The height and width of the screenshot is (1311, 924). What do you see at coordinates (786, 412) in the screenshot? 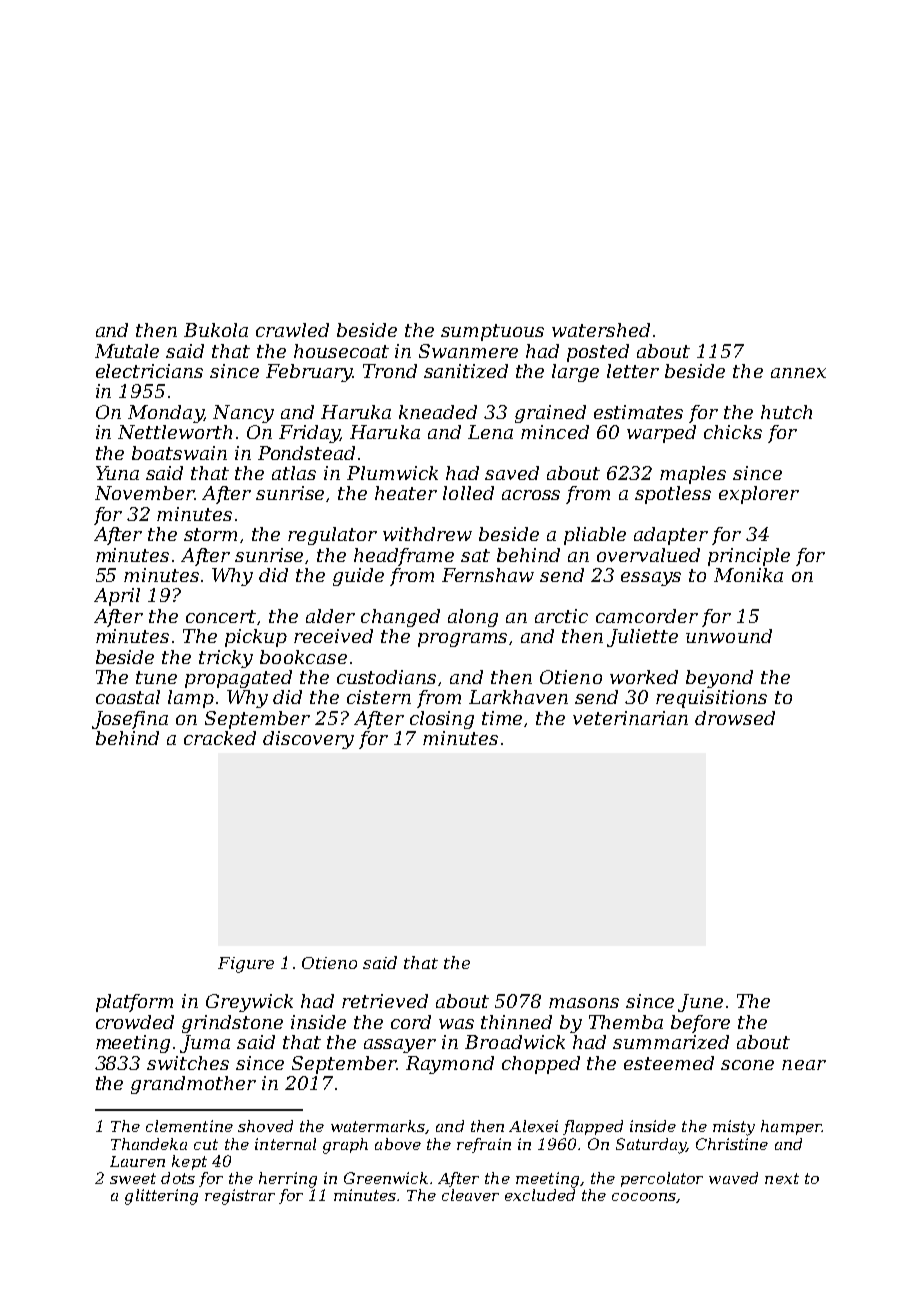
I see `hutch` at bounding box center [786, 412].
